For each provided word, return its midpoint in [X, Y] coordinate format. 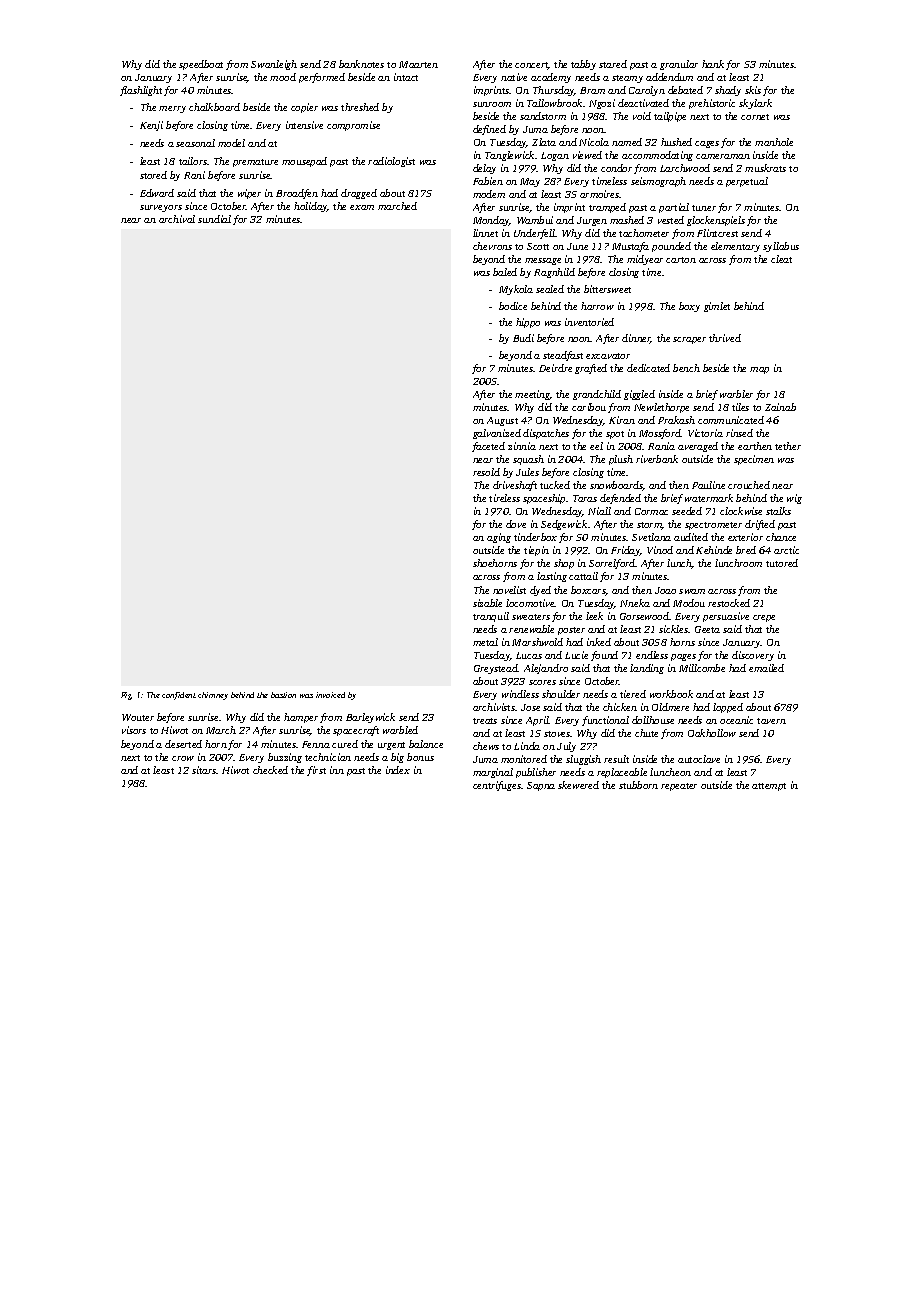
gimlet [717, 307]
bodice [513, 306]
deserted [183, 744]
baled [505, 272]
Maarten [418, 64]
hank [713, 64]
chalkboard [214, 107]
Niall [599, 511]
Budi [523, 338]
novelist [509, 590]
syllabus [781, 247]
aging [499, 538]
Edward [157, 193]
